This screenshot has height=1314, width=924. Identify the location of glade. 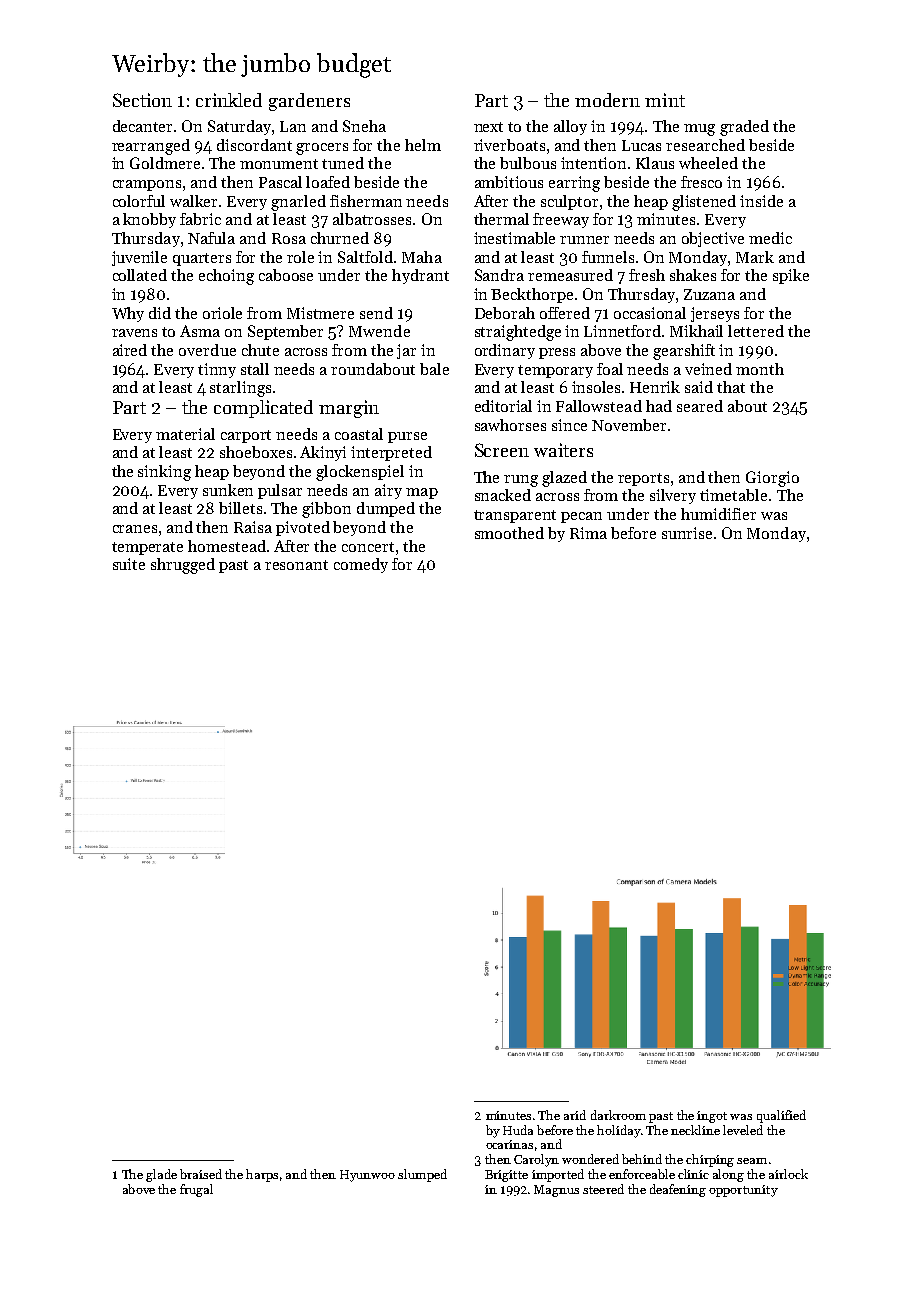
(161, 1175).
